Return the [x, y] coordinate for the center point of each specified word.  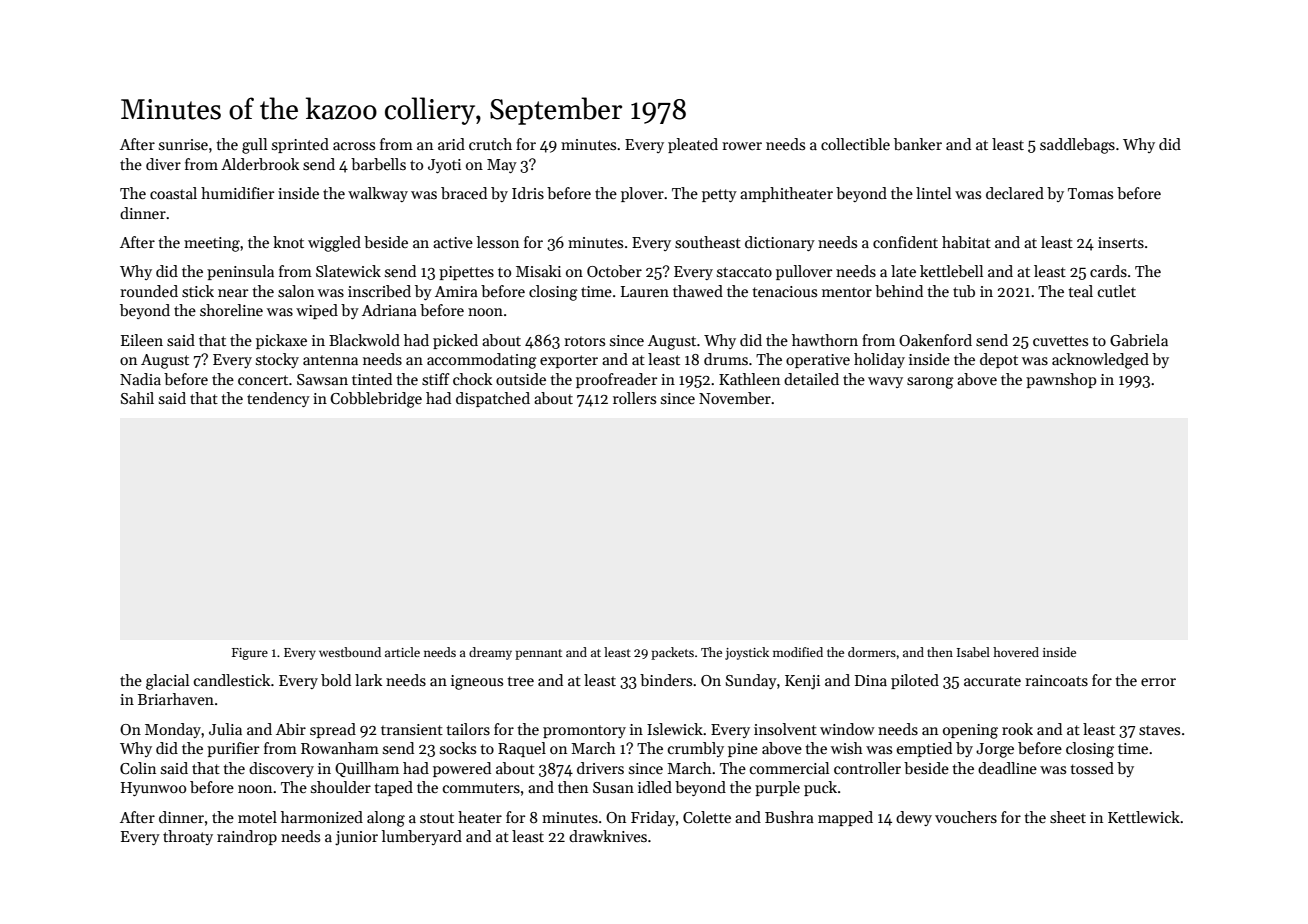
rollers [634, 398]
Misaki [538, 271]
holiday [879, 360]
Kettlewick [1144, 817]
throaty [188, 837]
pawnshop [1061, 380]
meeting [212, 244]
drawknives [608, 836]
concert [263, 380]
